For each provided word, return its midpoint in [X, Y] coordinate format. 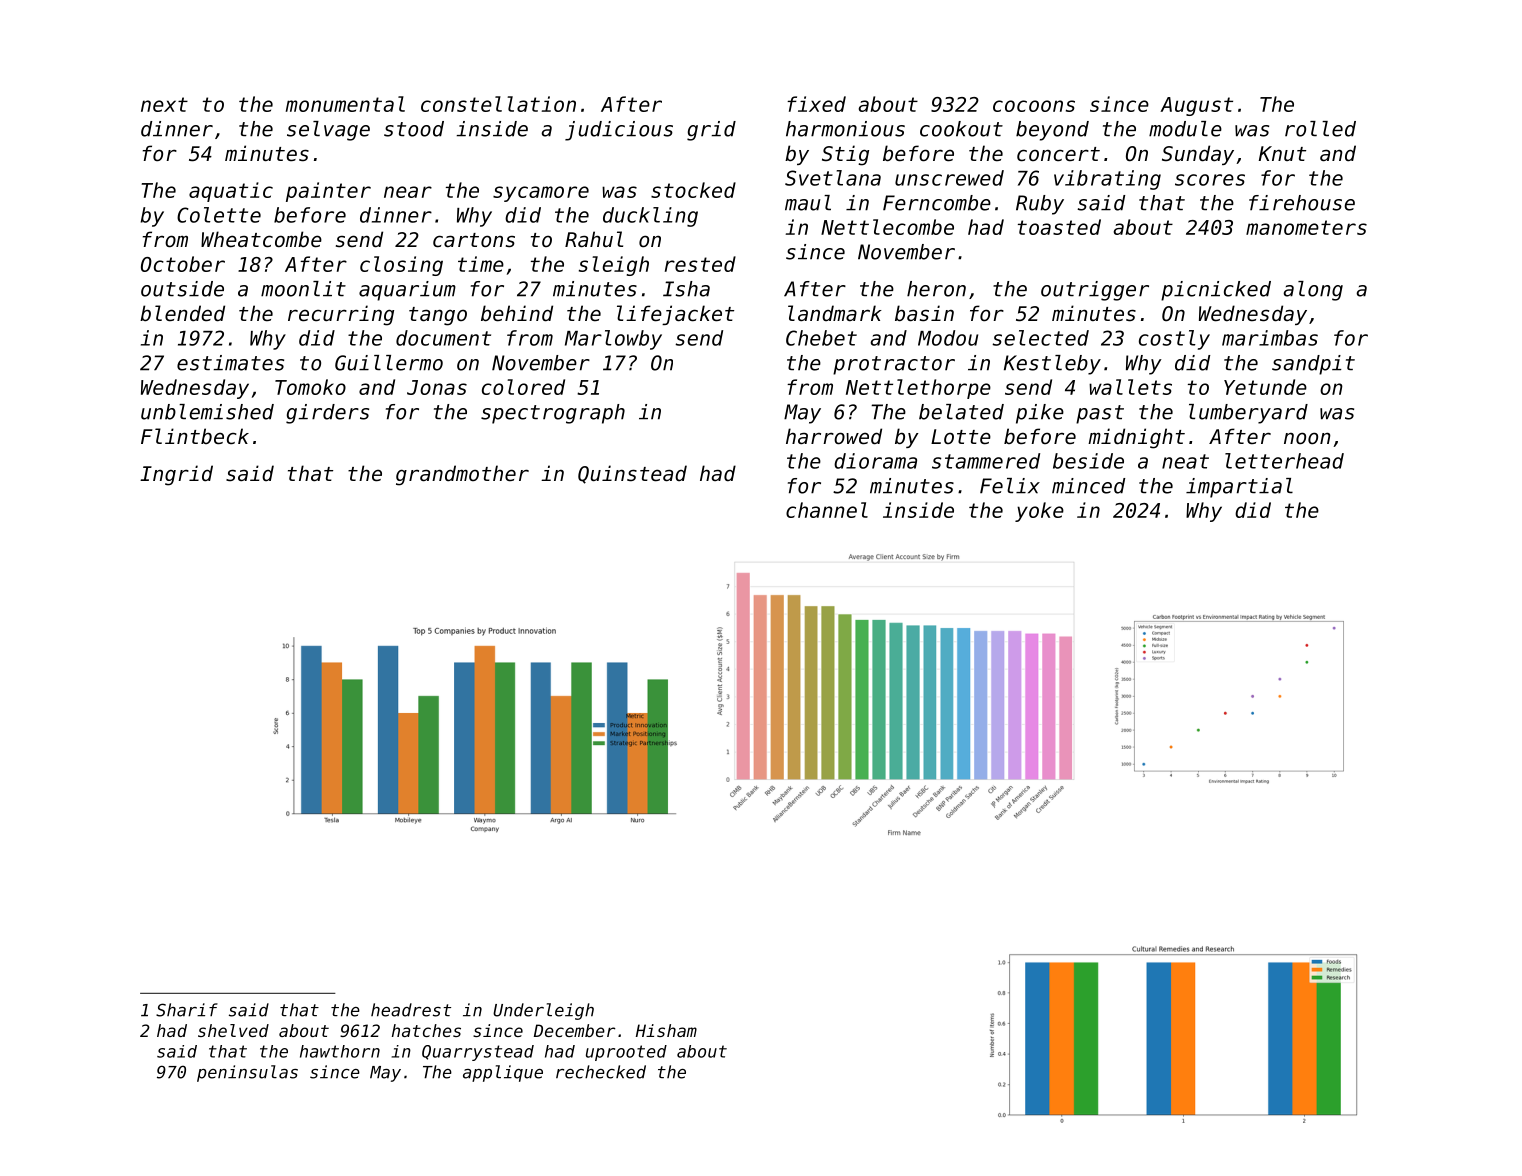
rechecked [601, 1072]
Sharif [187, 1010]
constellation [498, 104]
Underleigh [543, 1011]
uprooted [626, 1053]
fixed [816, 104]
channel [827, 510]
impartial [1239, 488]
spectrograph [553, 414]
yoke [1039, 512]
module [1185, 129]
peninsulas [247, 1073]
